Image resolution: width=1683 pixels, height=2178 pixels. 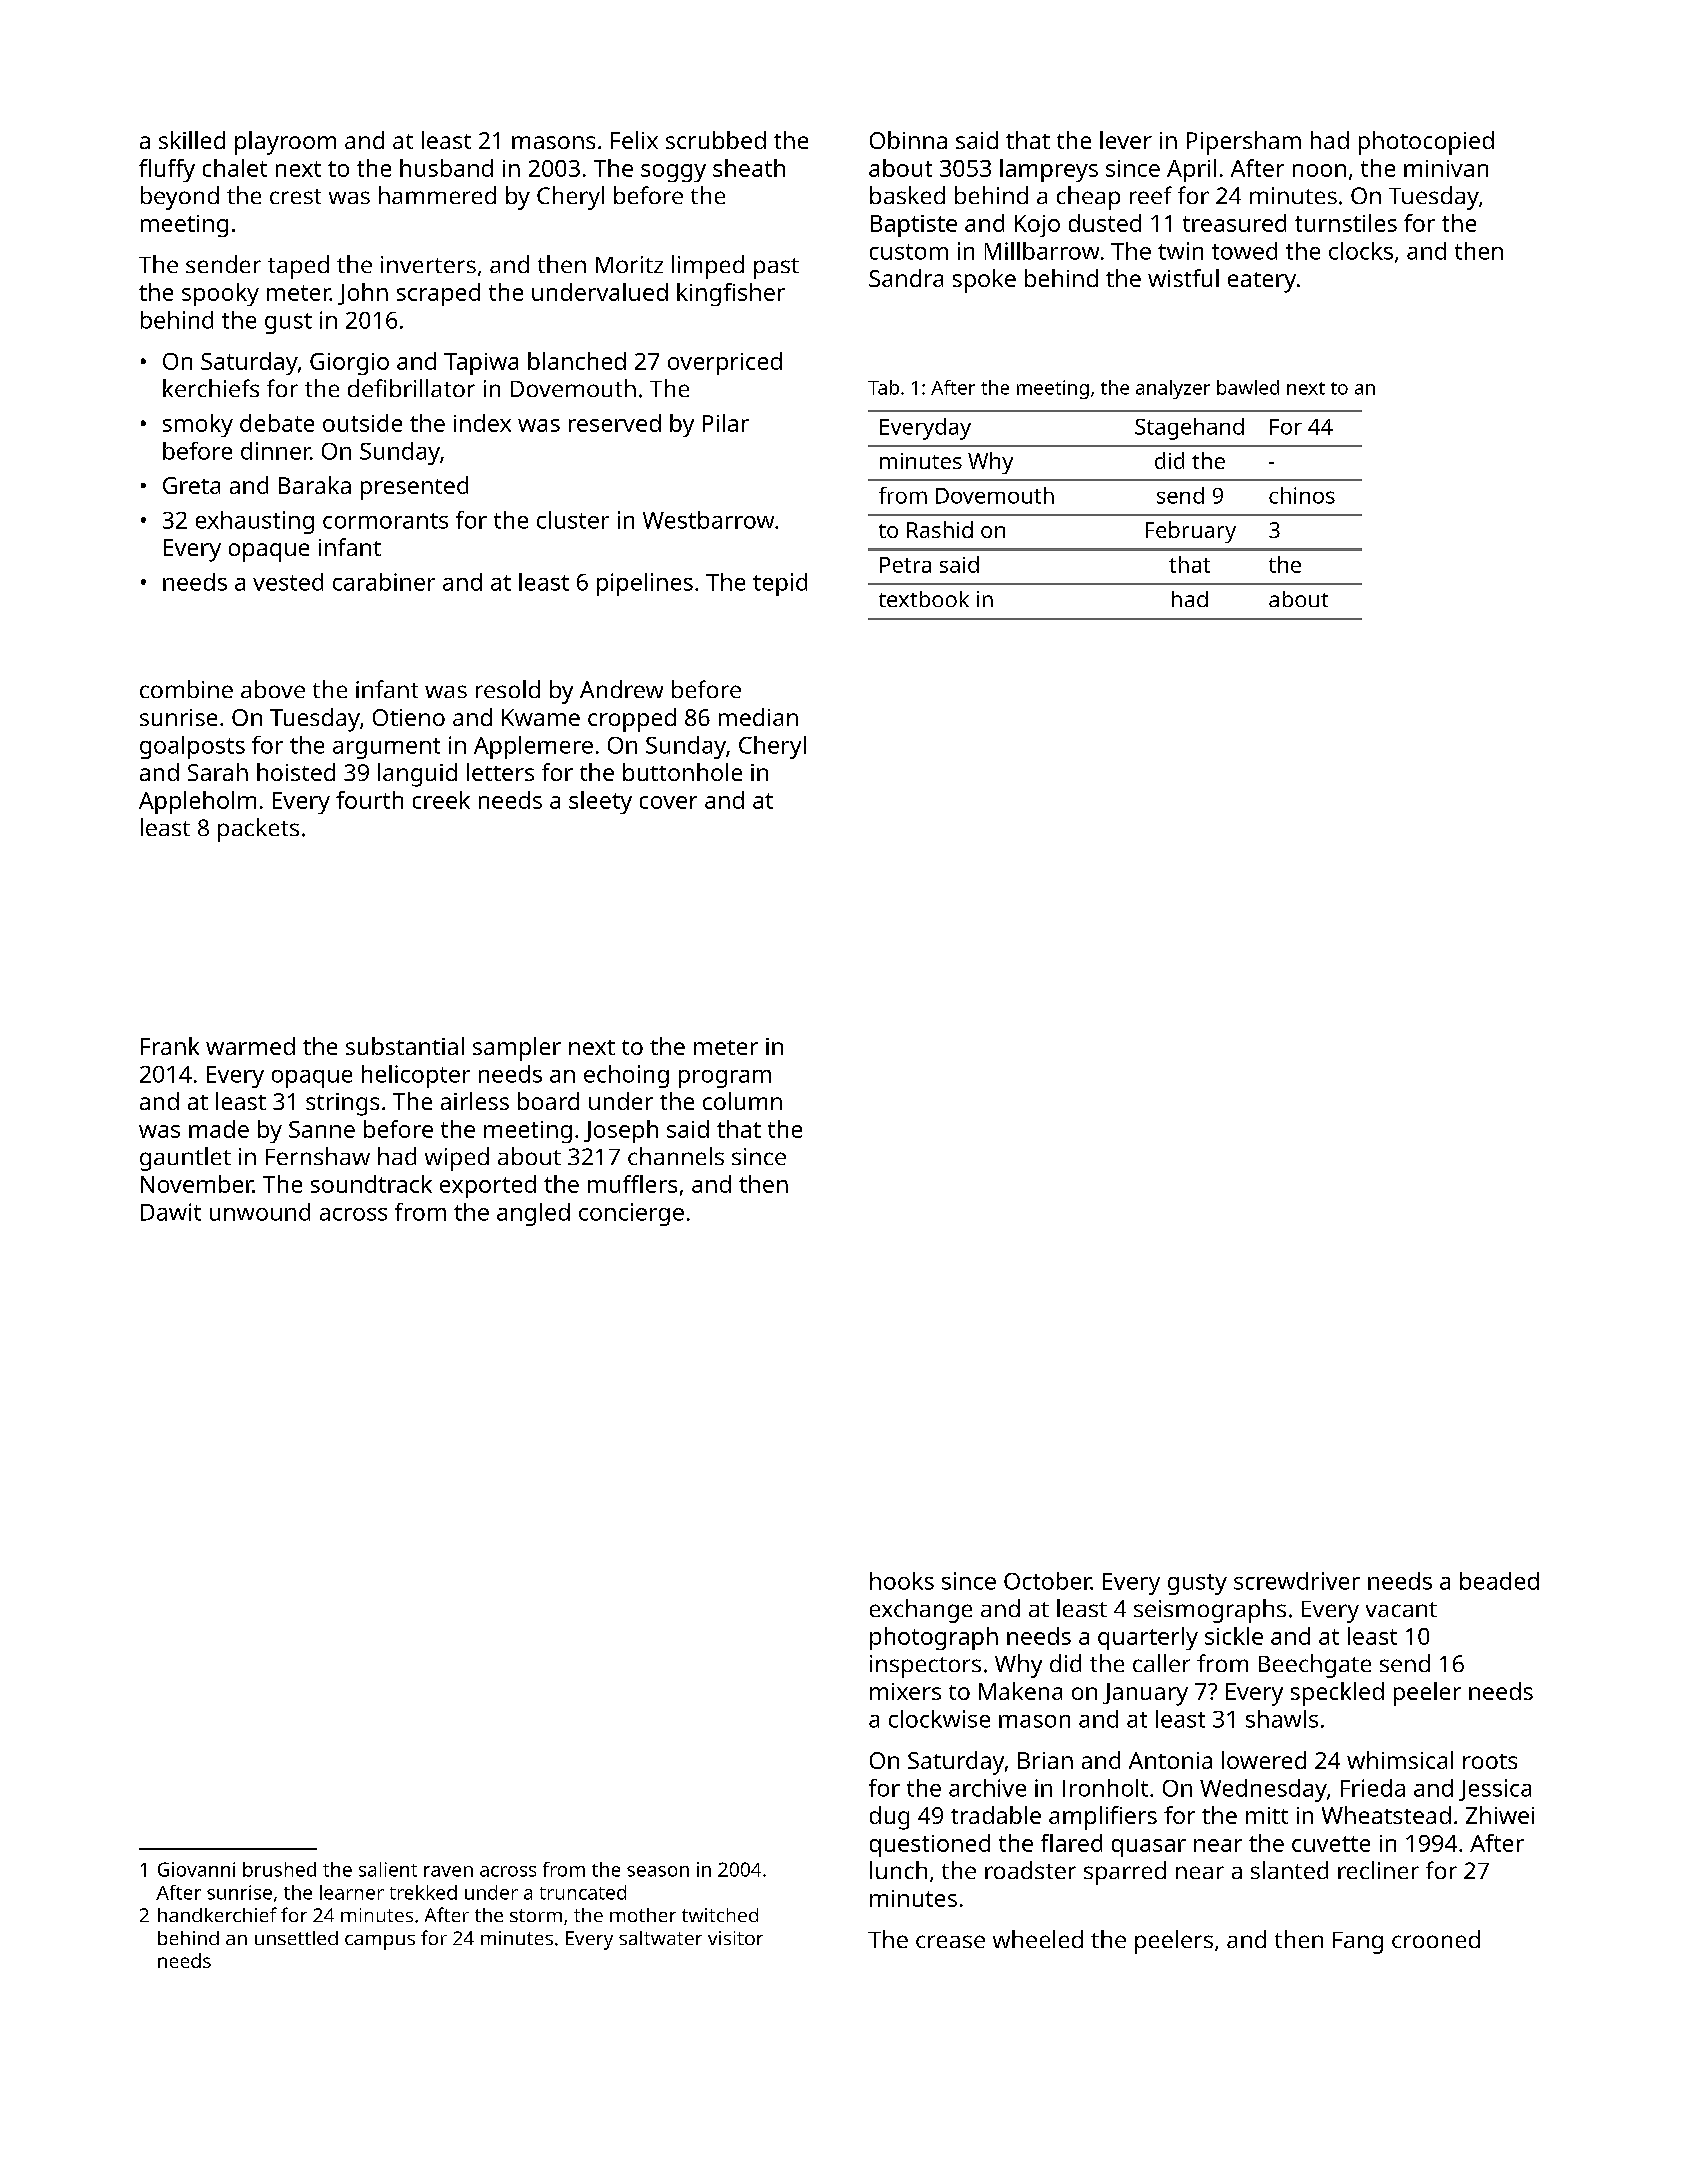 What do you see at coordinates (1020, 1691) in the screenshot?
I see `Makena` at bounding box center [1020, 1691].
